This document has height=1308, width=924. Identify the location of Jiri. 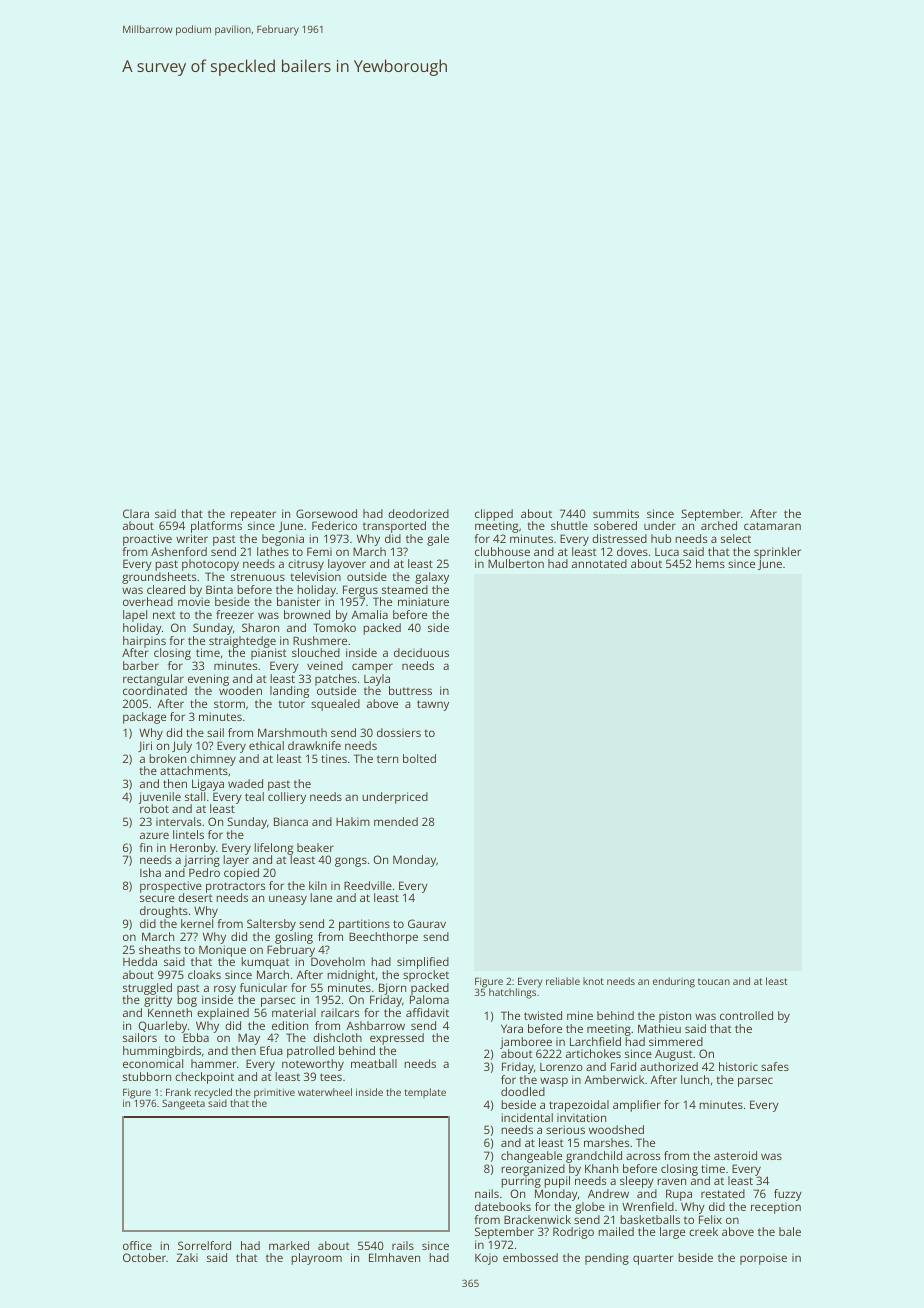
(145, 746).
